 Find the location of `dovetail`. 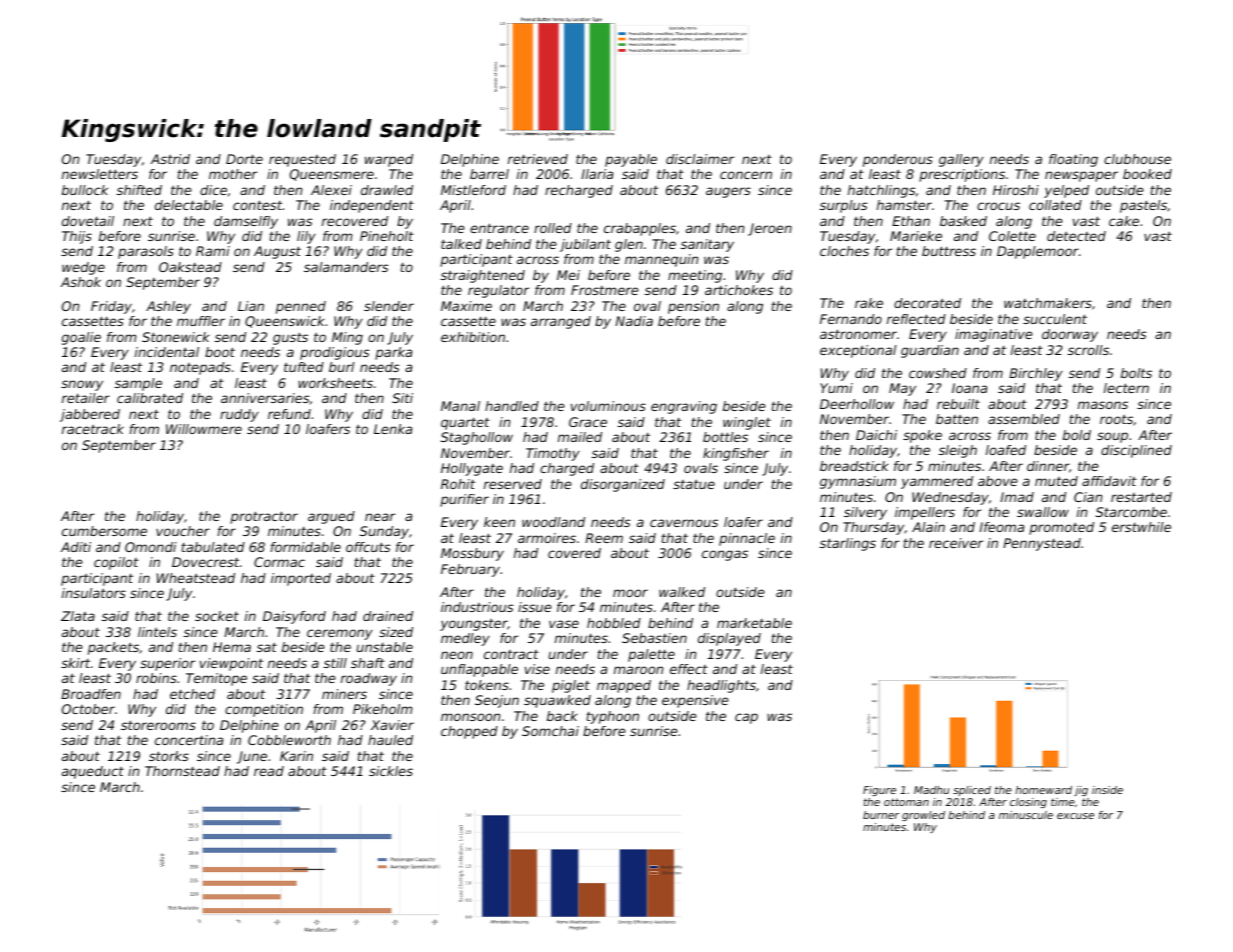

dovetail is located at coordinates (88, 221).
